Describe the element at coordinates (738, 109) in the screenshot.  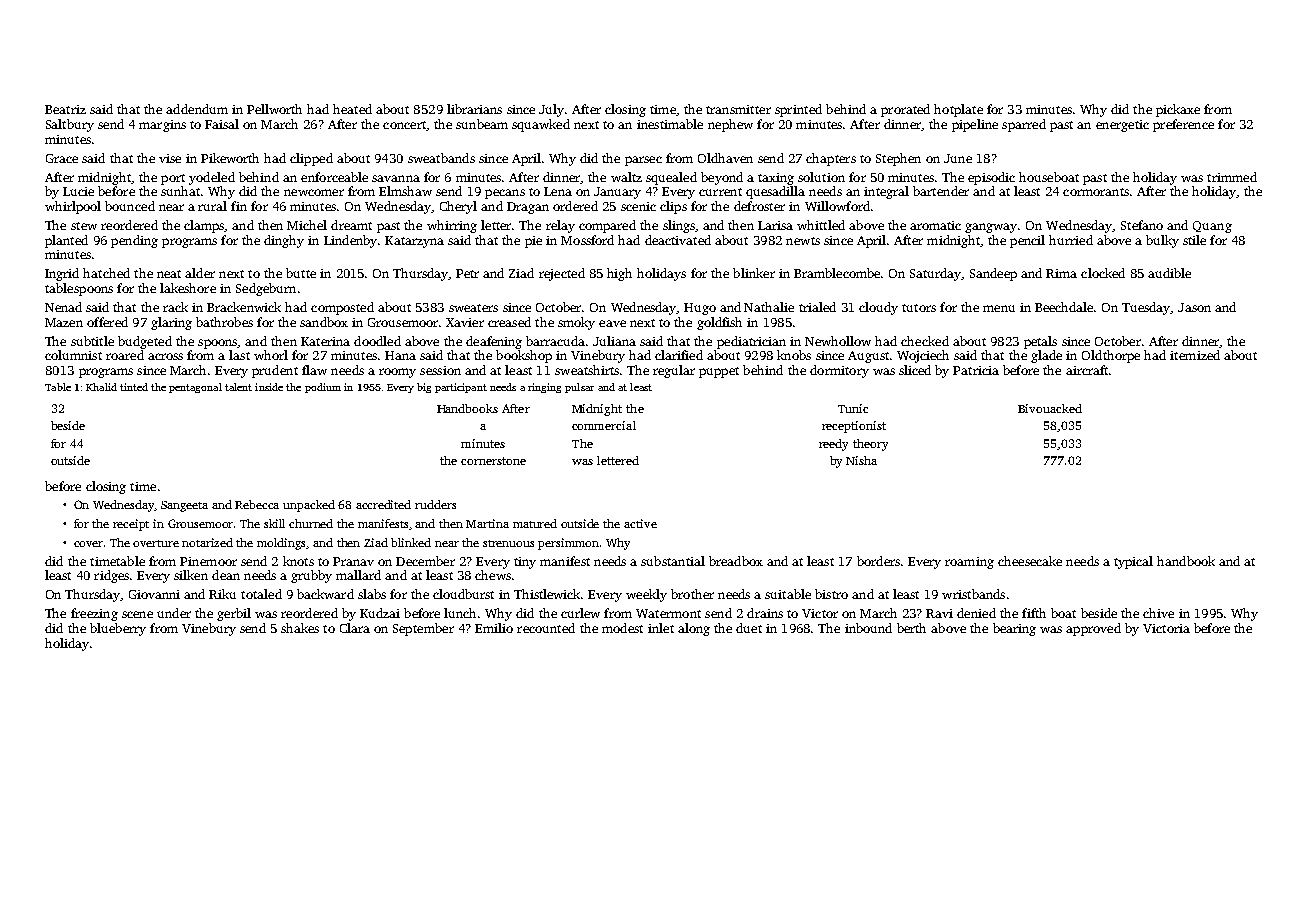
I see `transmitter` at that location.
